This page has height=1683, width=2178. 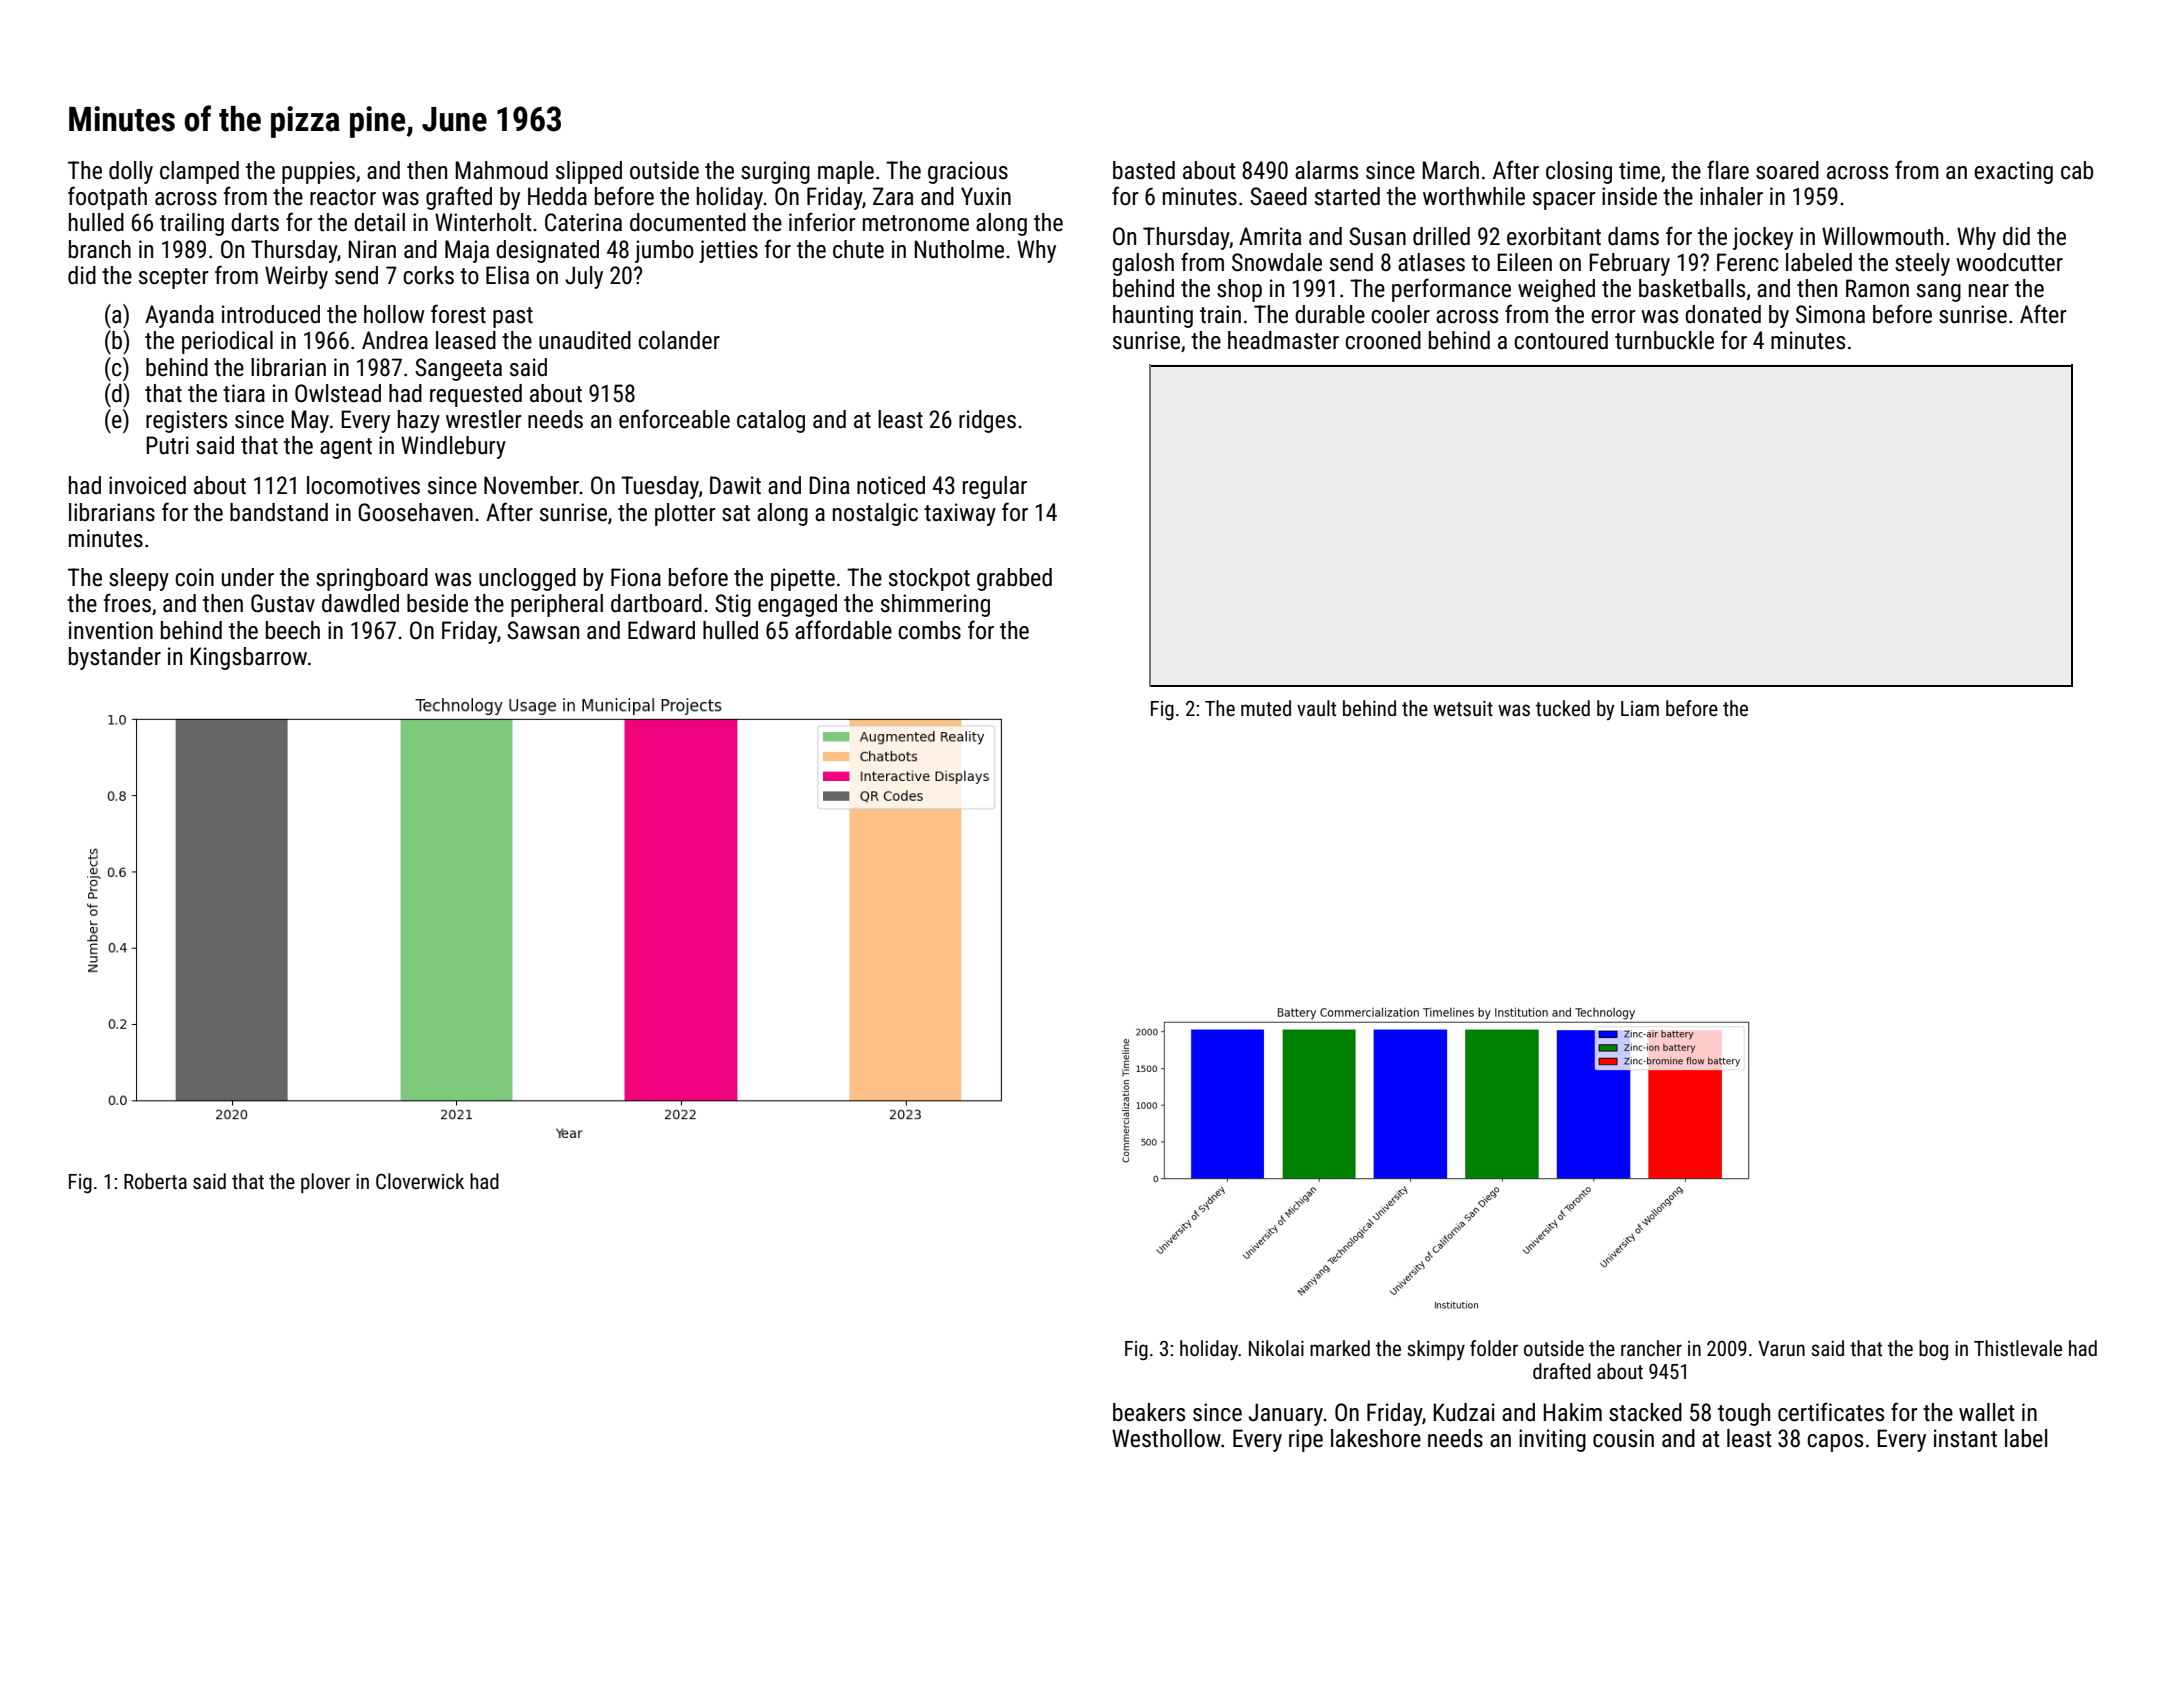 I want to click on beakers, so click(x=1149, y=1412).
